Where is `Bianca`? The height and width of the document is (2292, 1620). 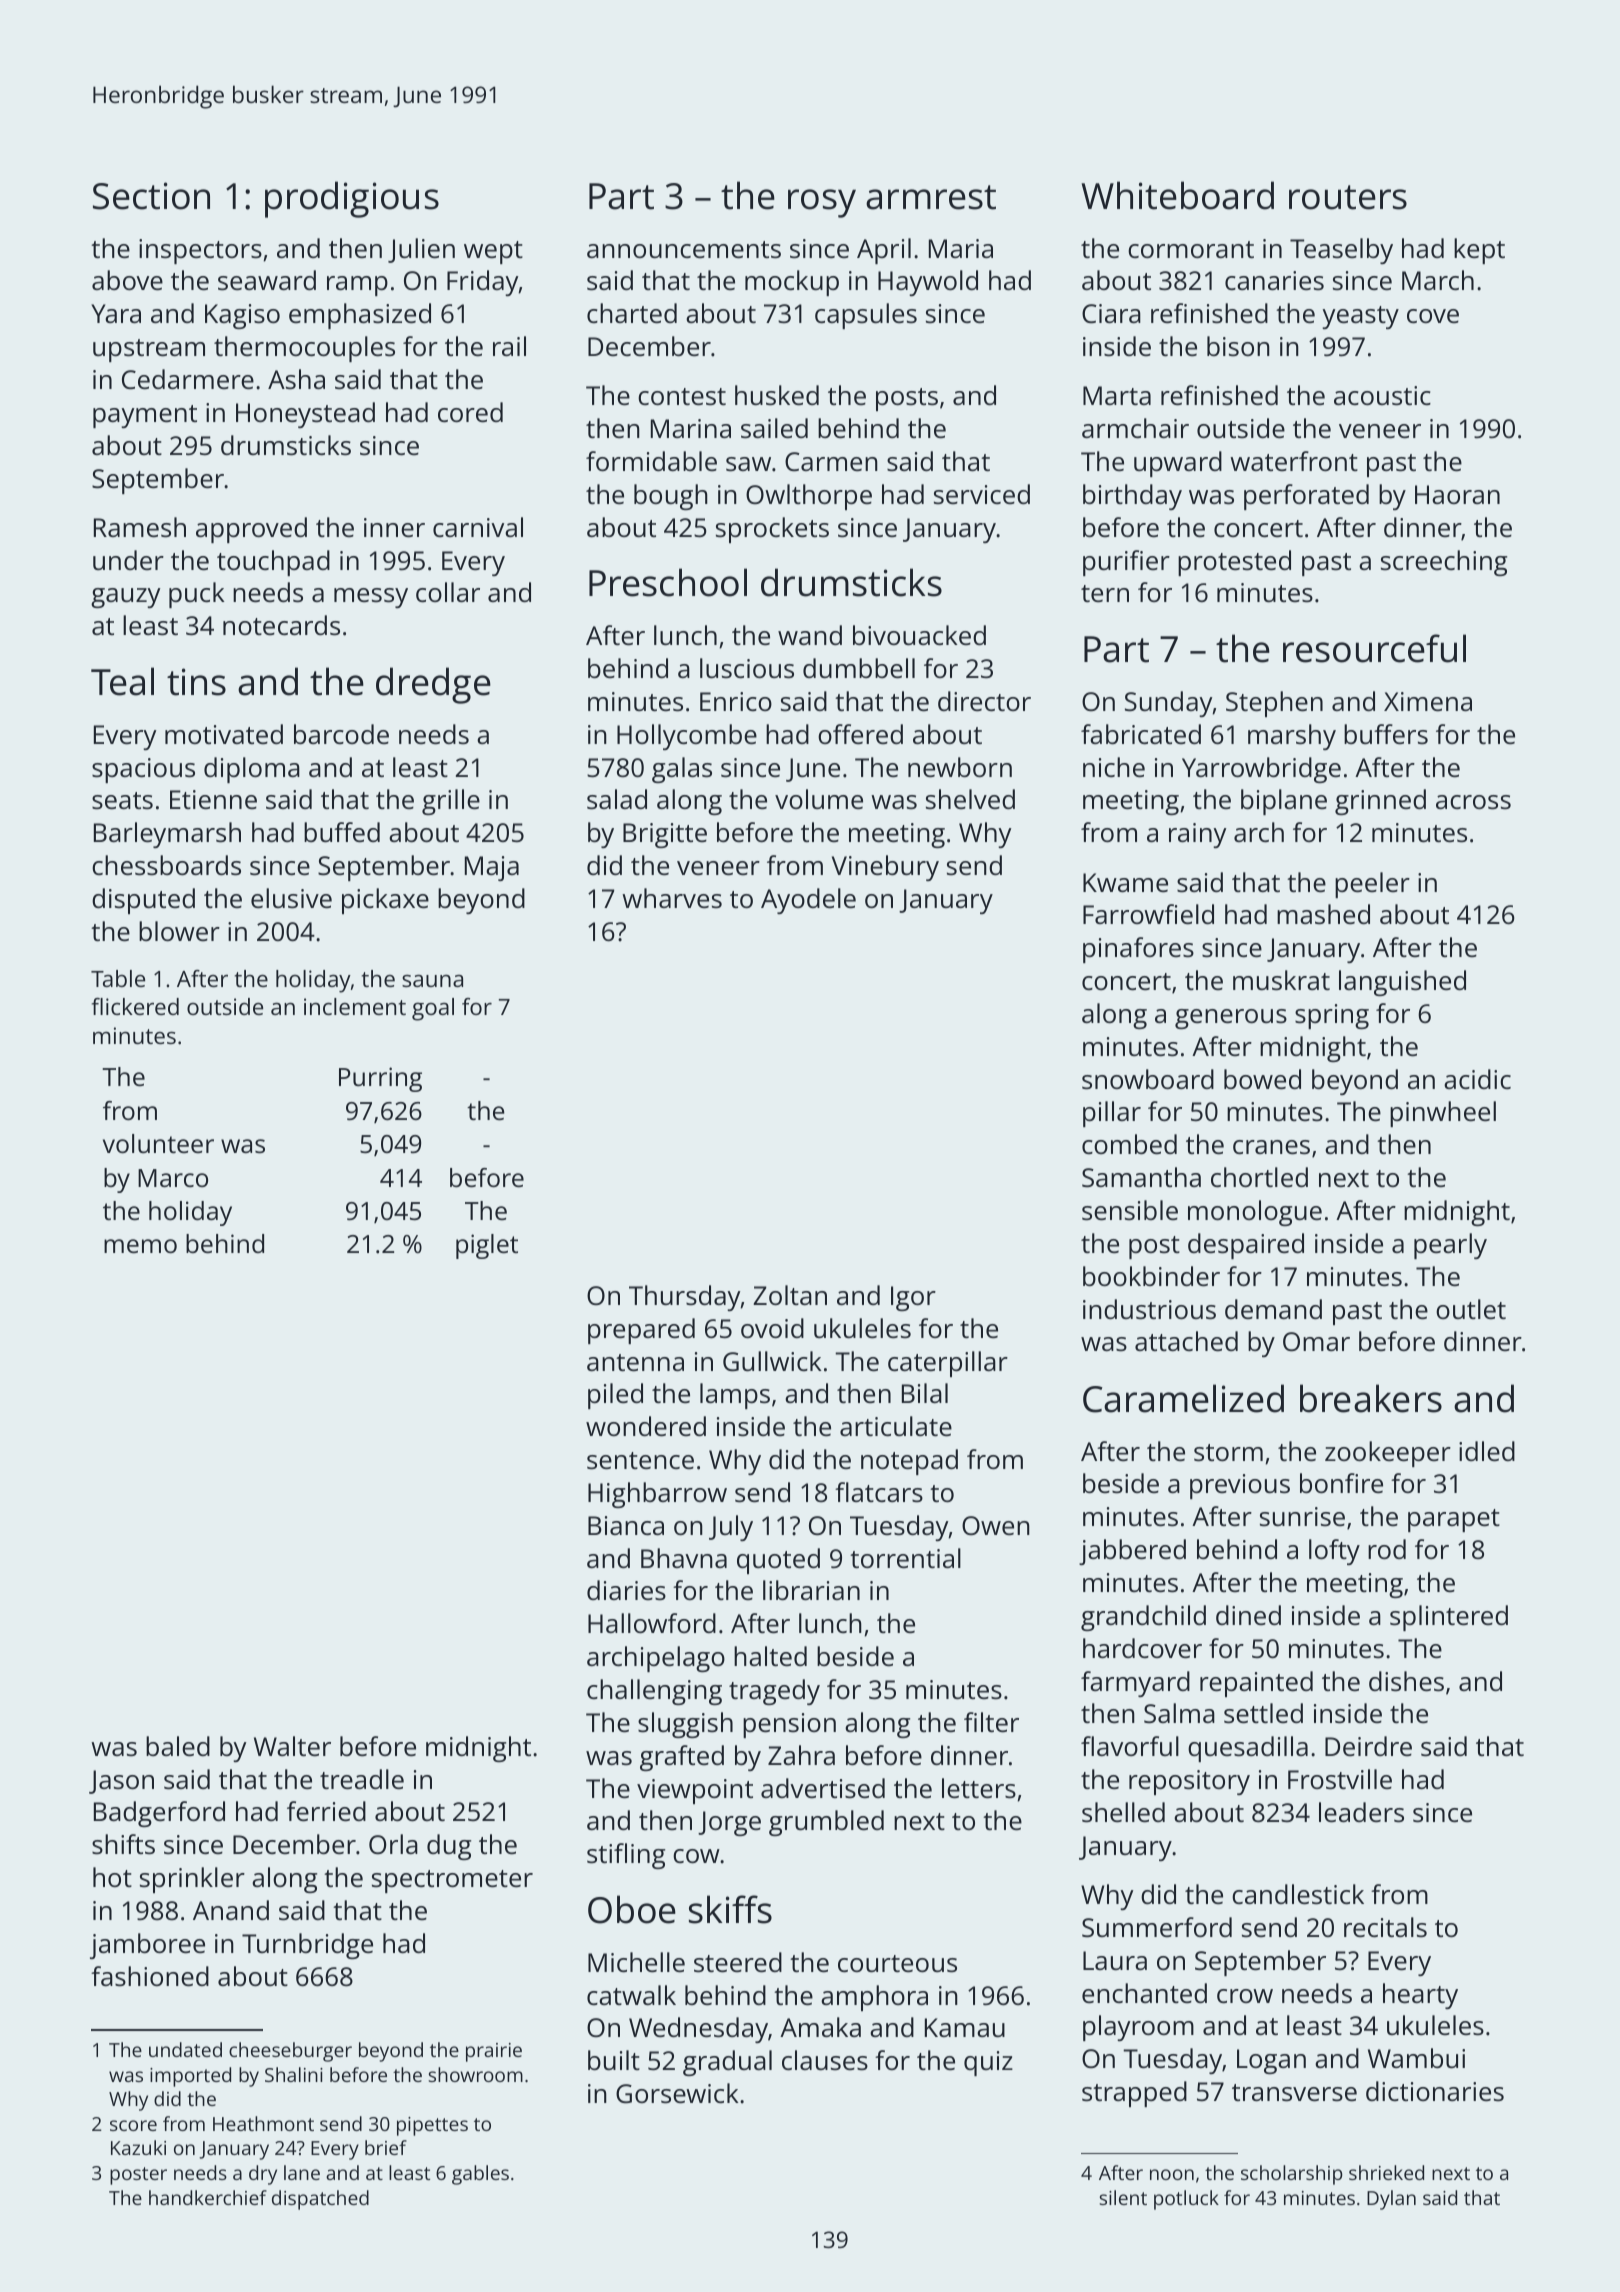
Bianca is located at coordinates (626, 1525).
